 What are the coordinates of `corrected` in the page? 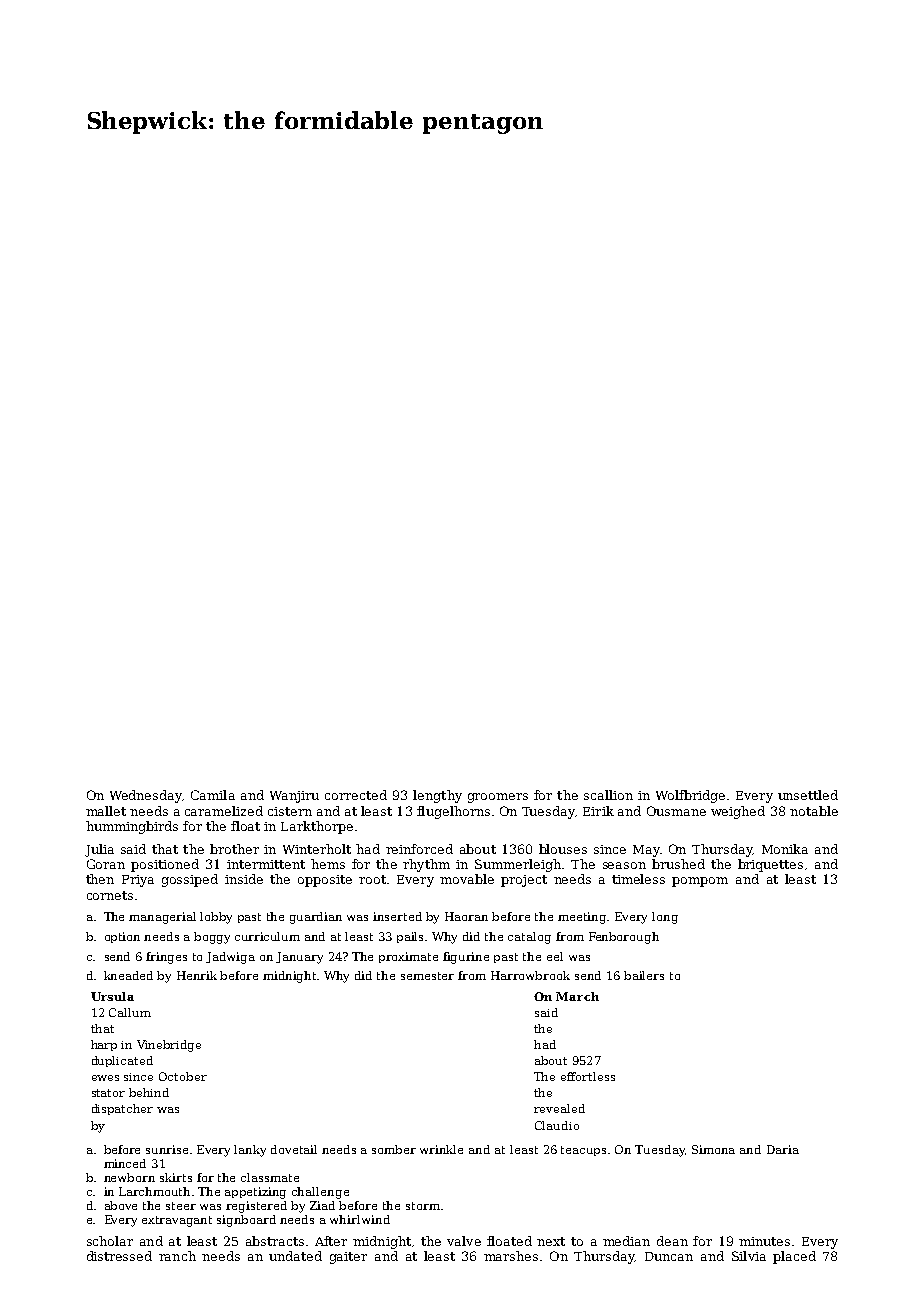 It's located at (356, 795).
